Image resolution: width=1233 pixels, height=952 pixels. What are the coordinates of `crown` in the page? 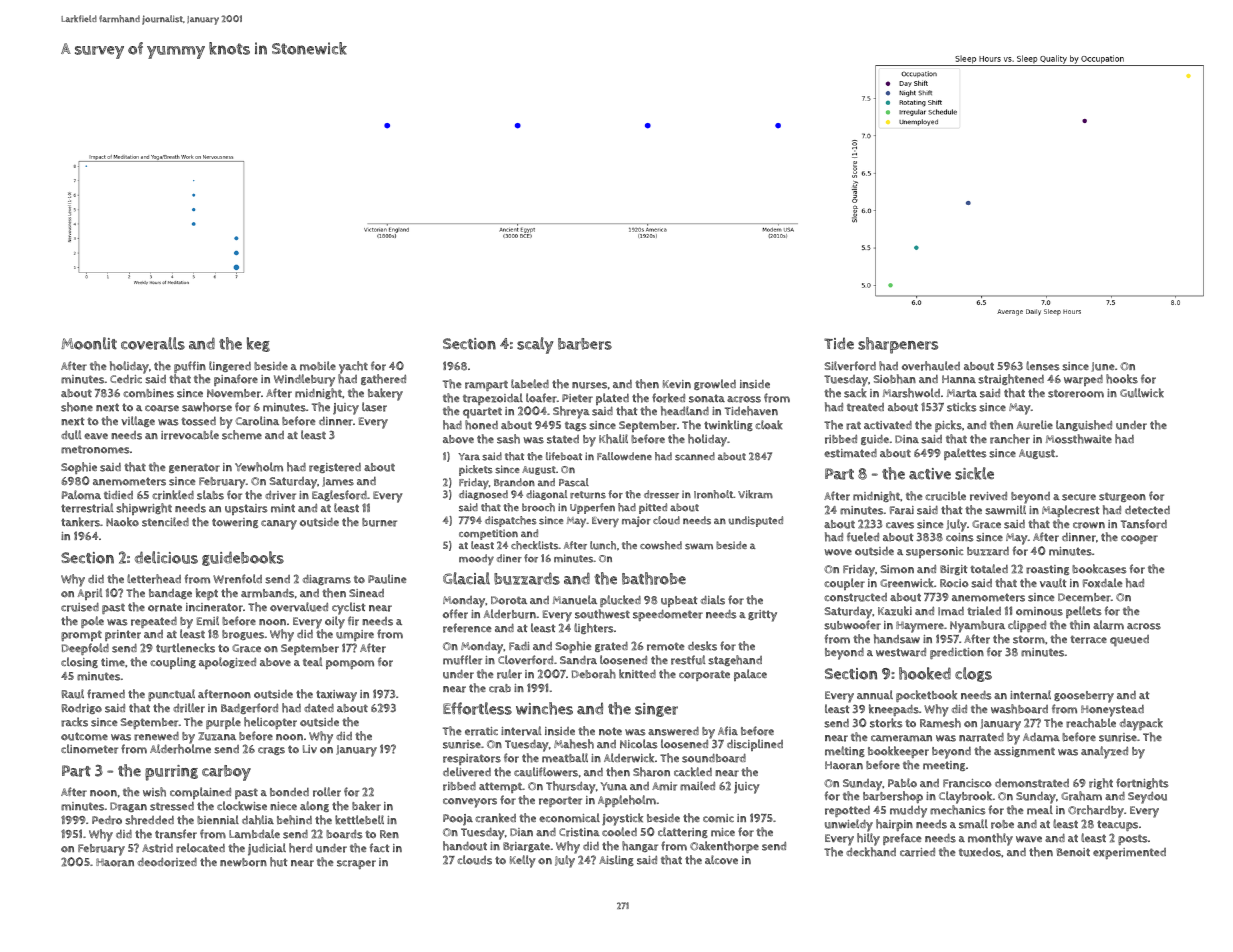 It's located at (1089, 525).
